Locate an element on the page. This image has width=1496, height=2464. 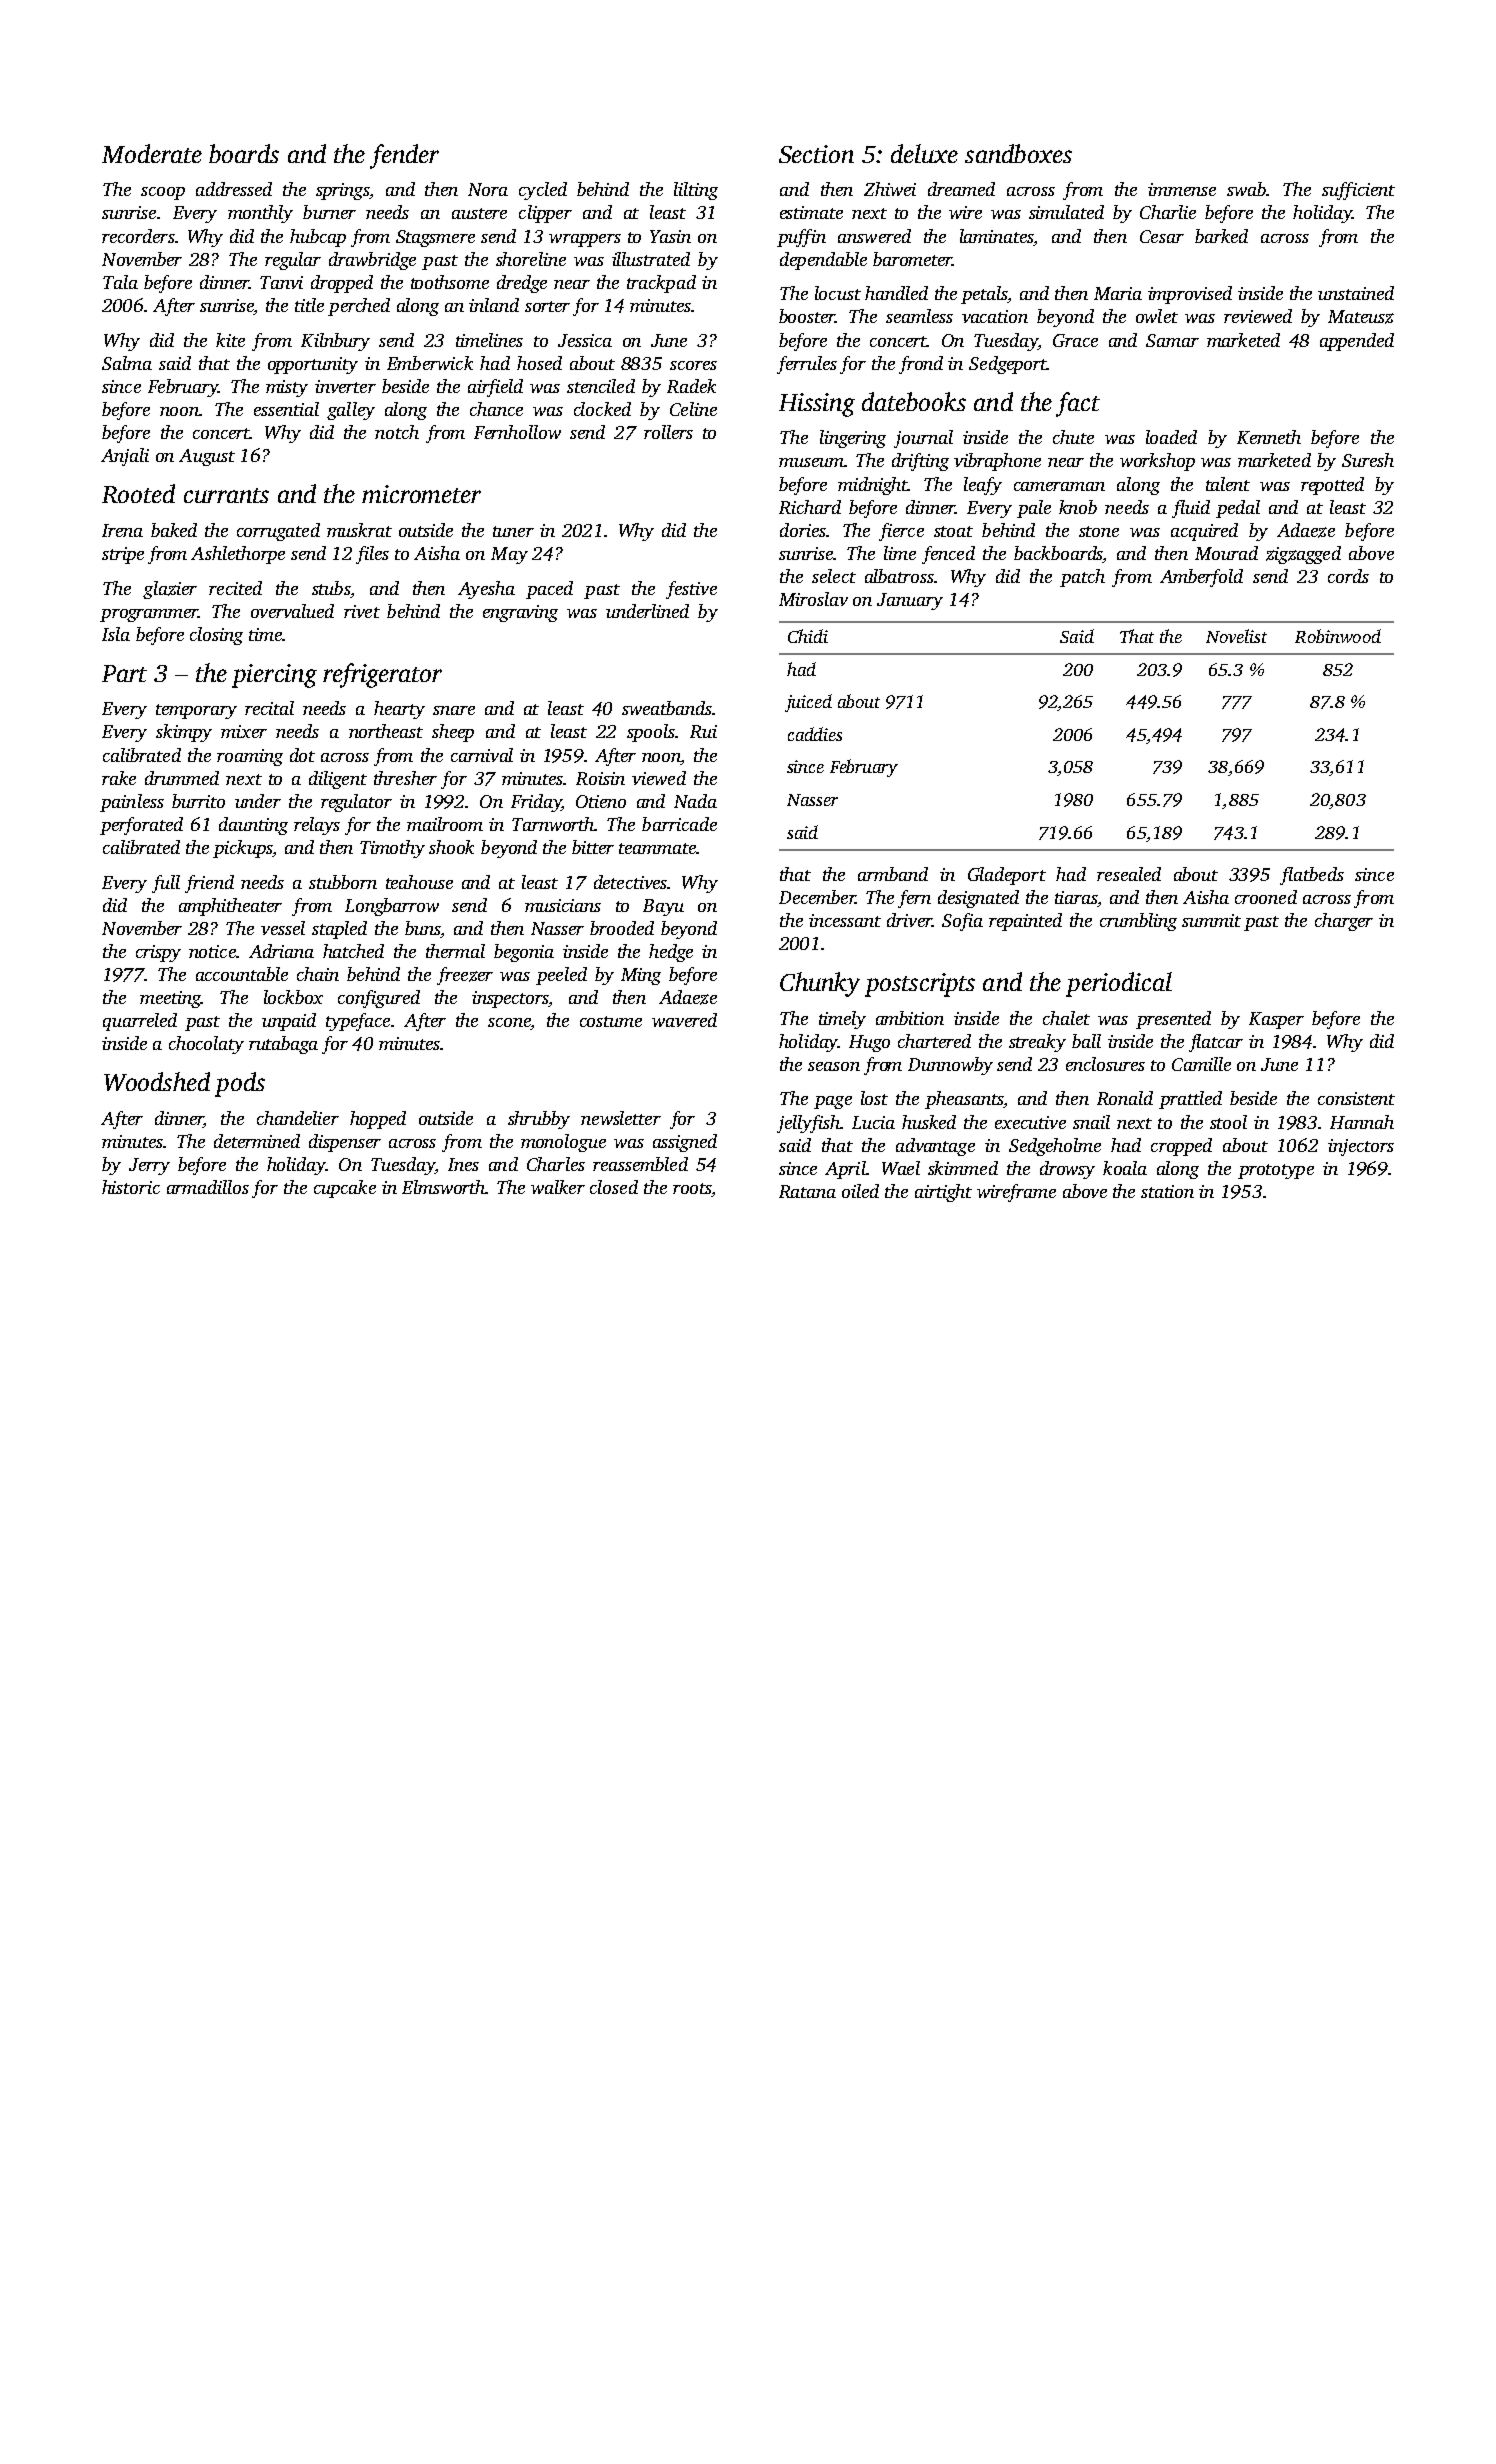
pickups is located at coordinates (243, 849).
